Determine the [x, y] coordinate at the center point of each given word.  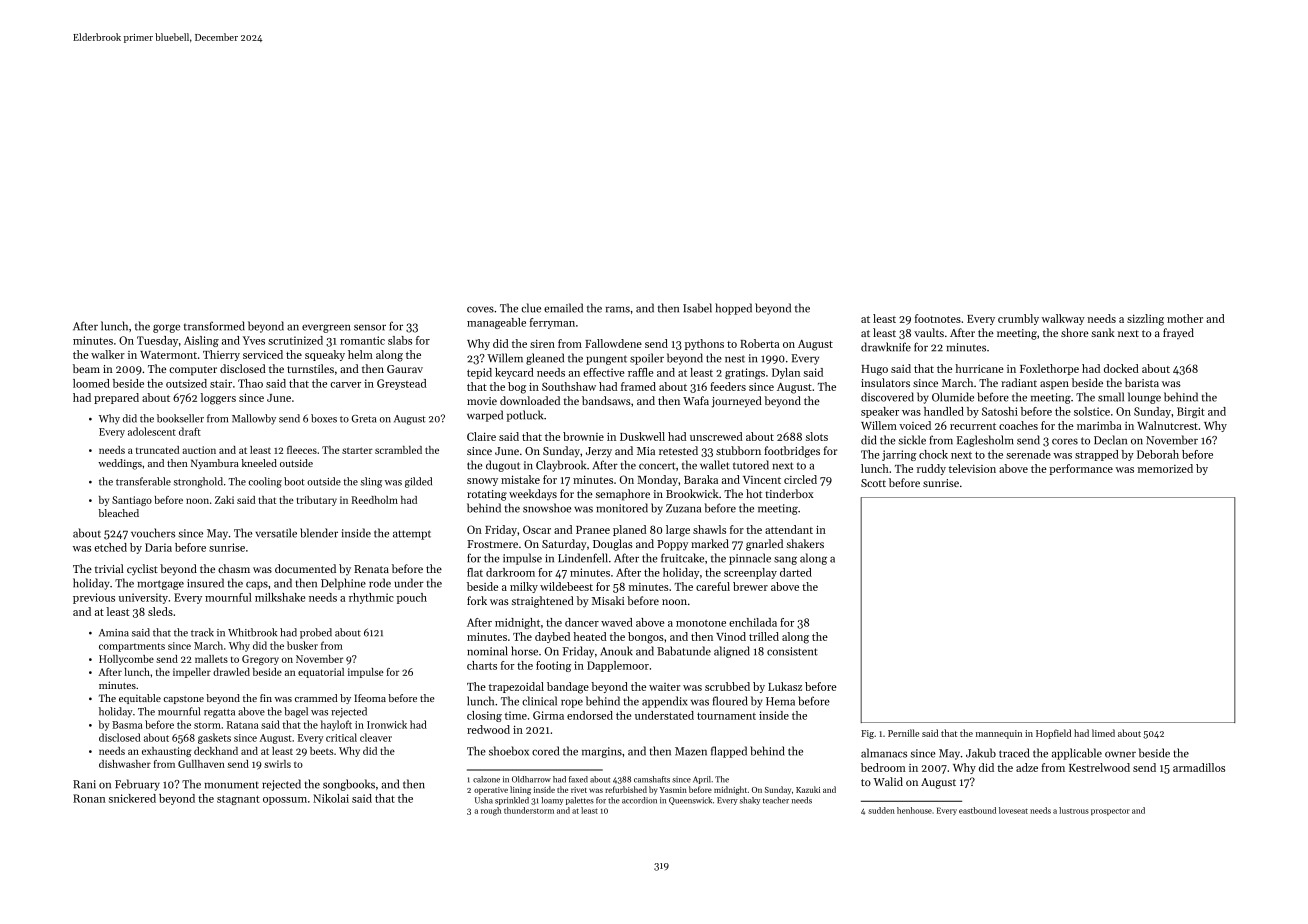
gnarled [764, 545]
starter [357, 450]
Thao [250, 383]
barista [1142, 382]
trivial [109, 568]
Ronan [89, 798]
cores [1065, 441]
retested [678, 450]
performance [1081, 469]
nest [735, 359]
